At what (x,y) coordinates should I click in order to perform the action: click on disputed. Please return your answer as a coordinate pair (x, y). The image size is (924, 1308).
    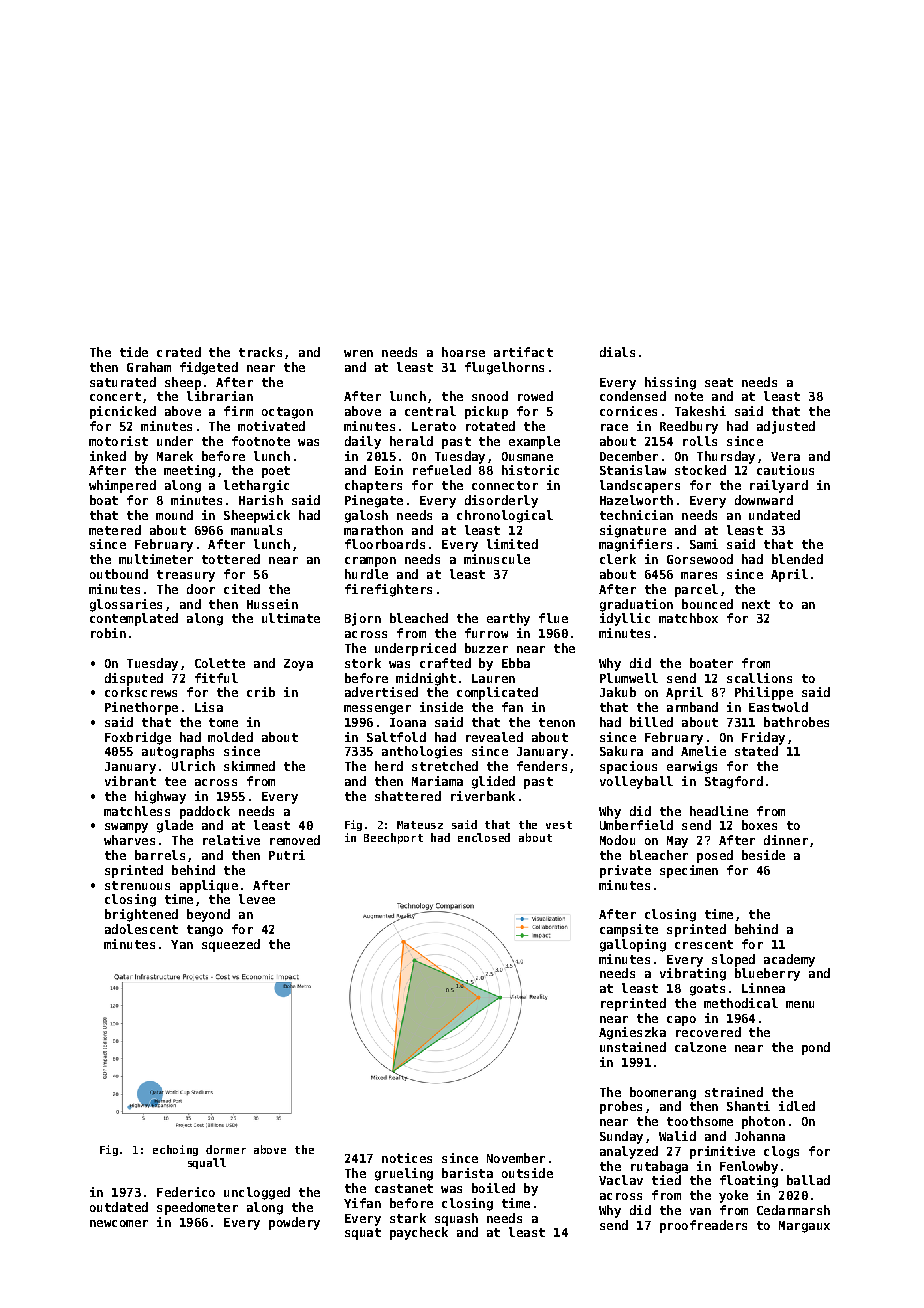
    Looking at the image, I should click on (134, 679).
